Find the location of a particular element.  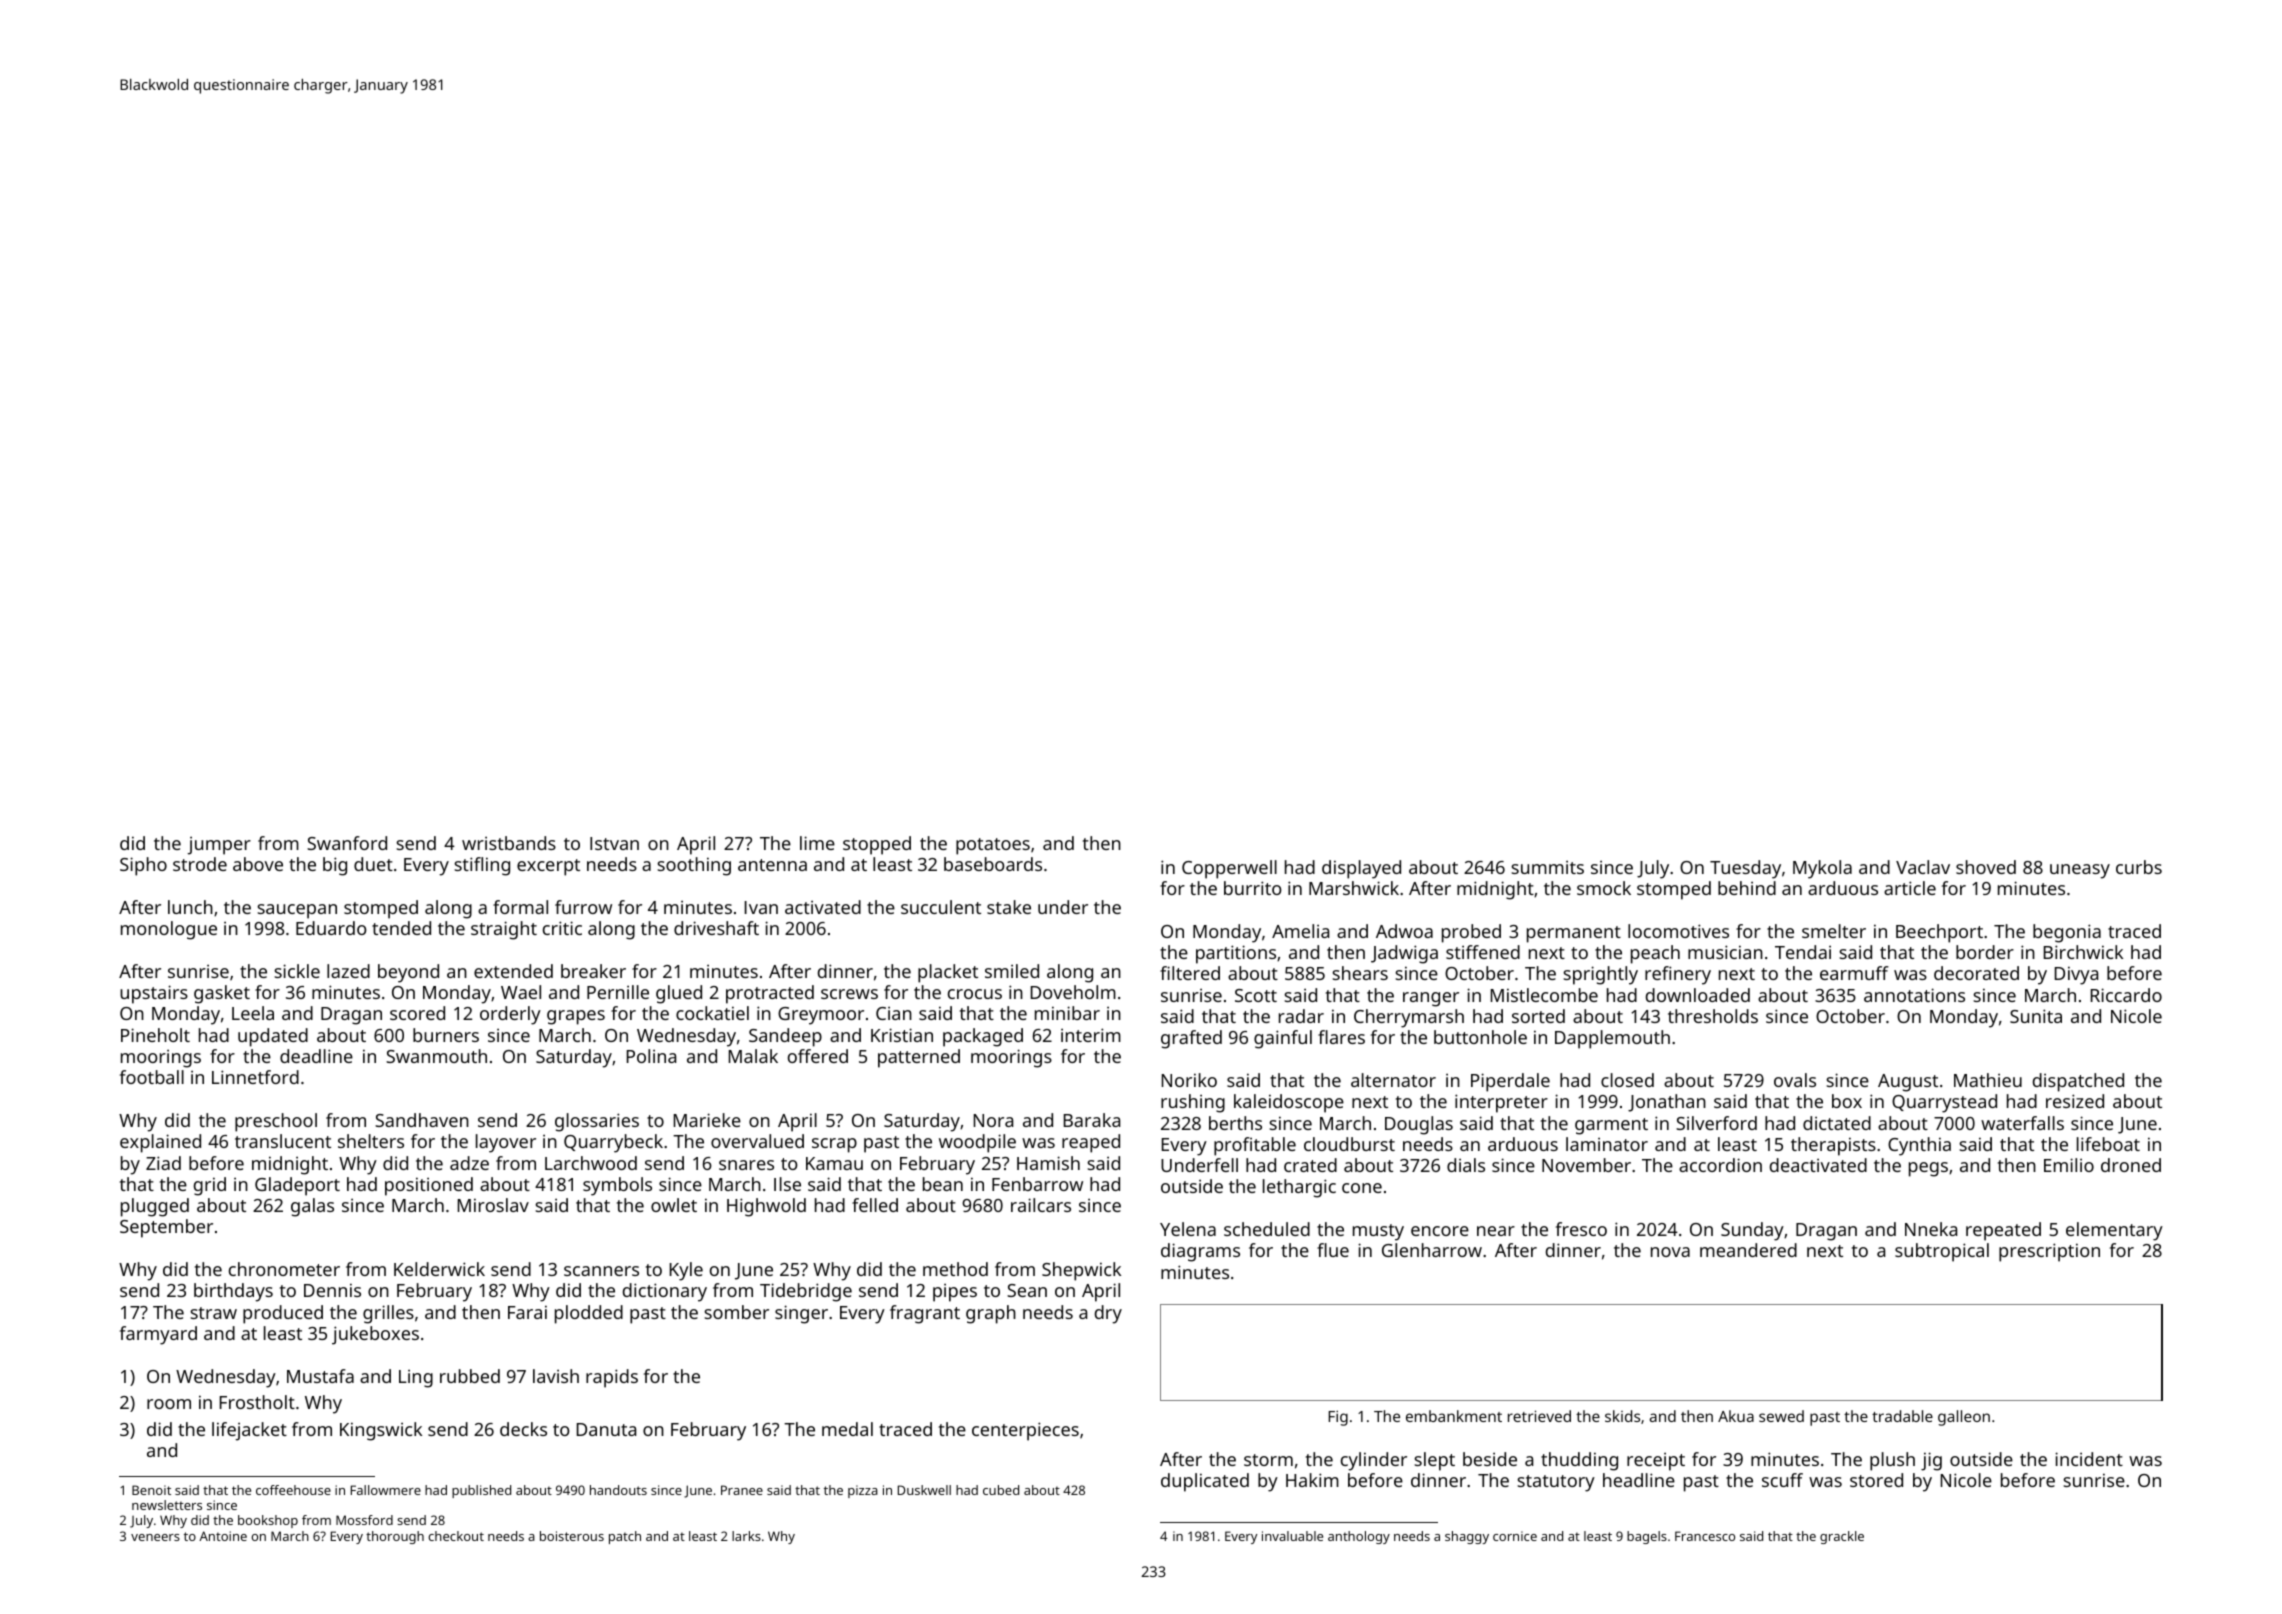

Swanmouth is located at coordinates (436, 1056).
